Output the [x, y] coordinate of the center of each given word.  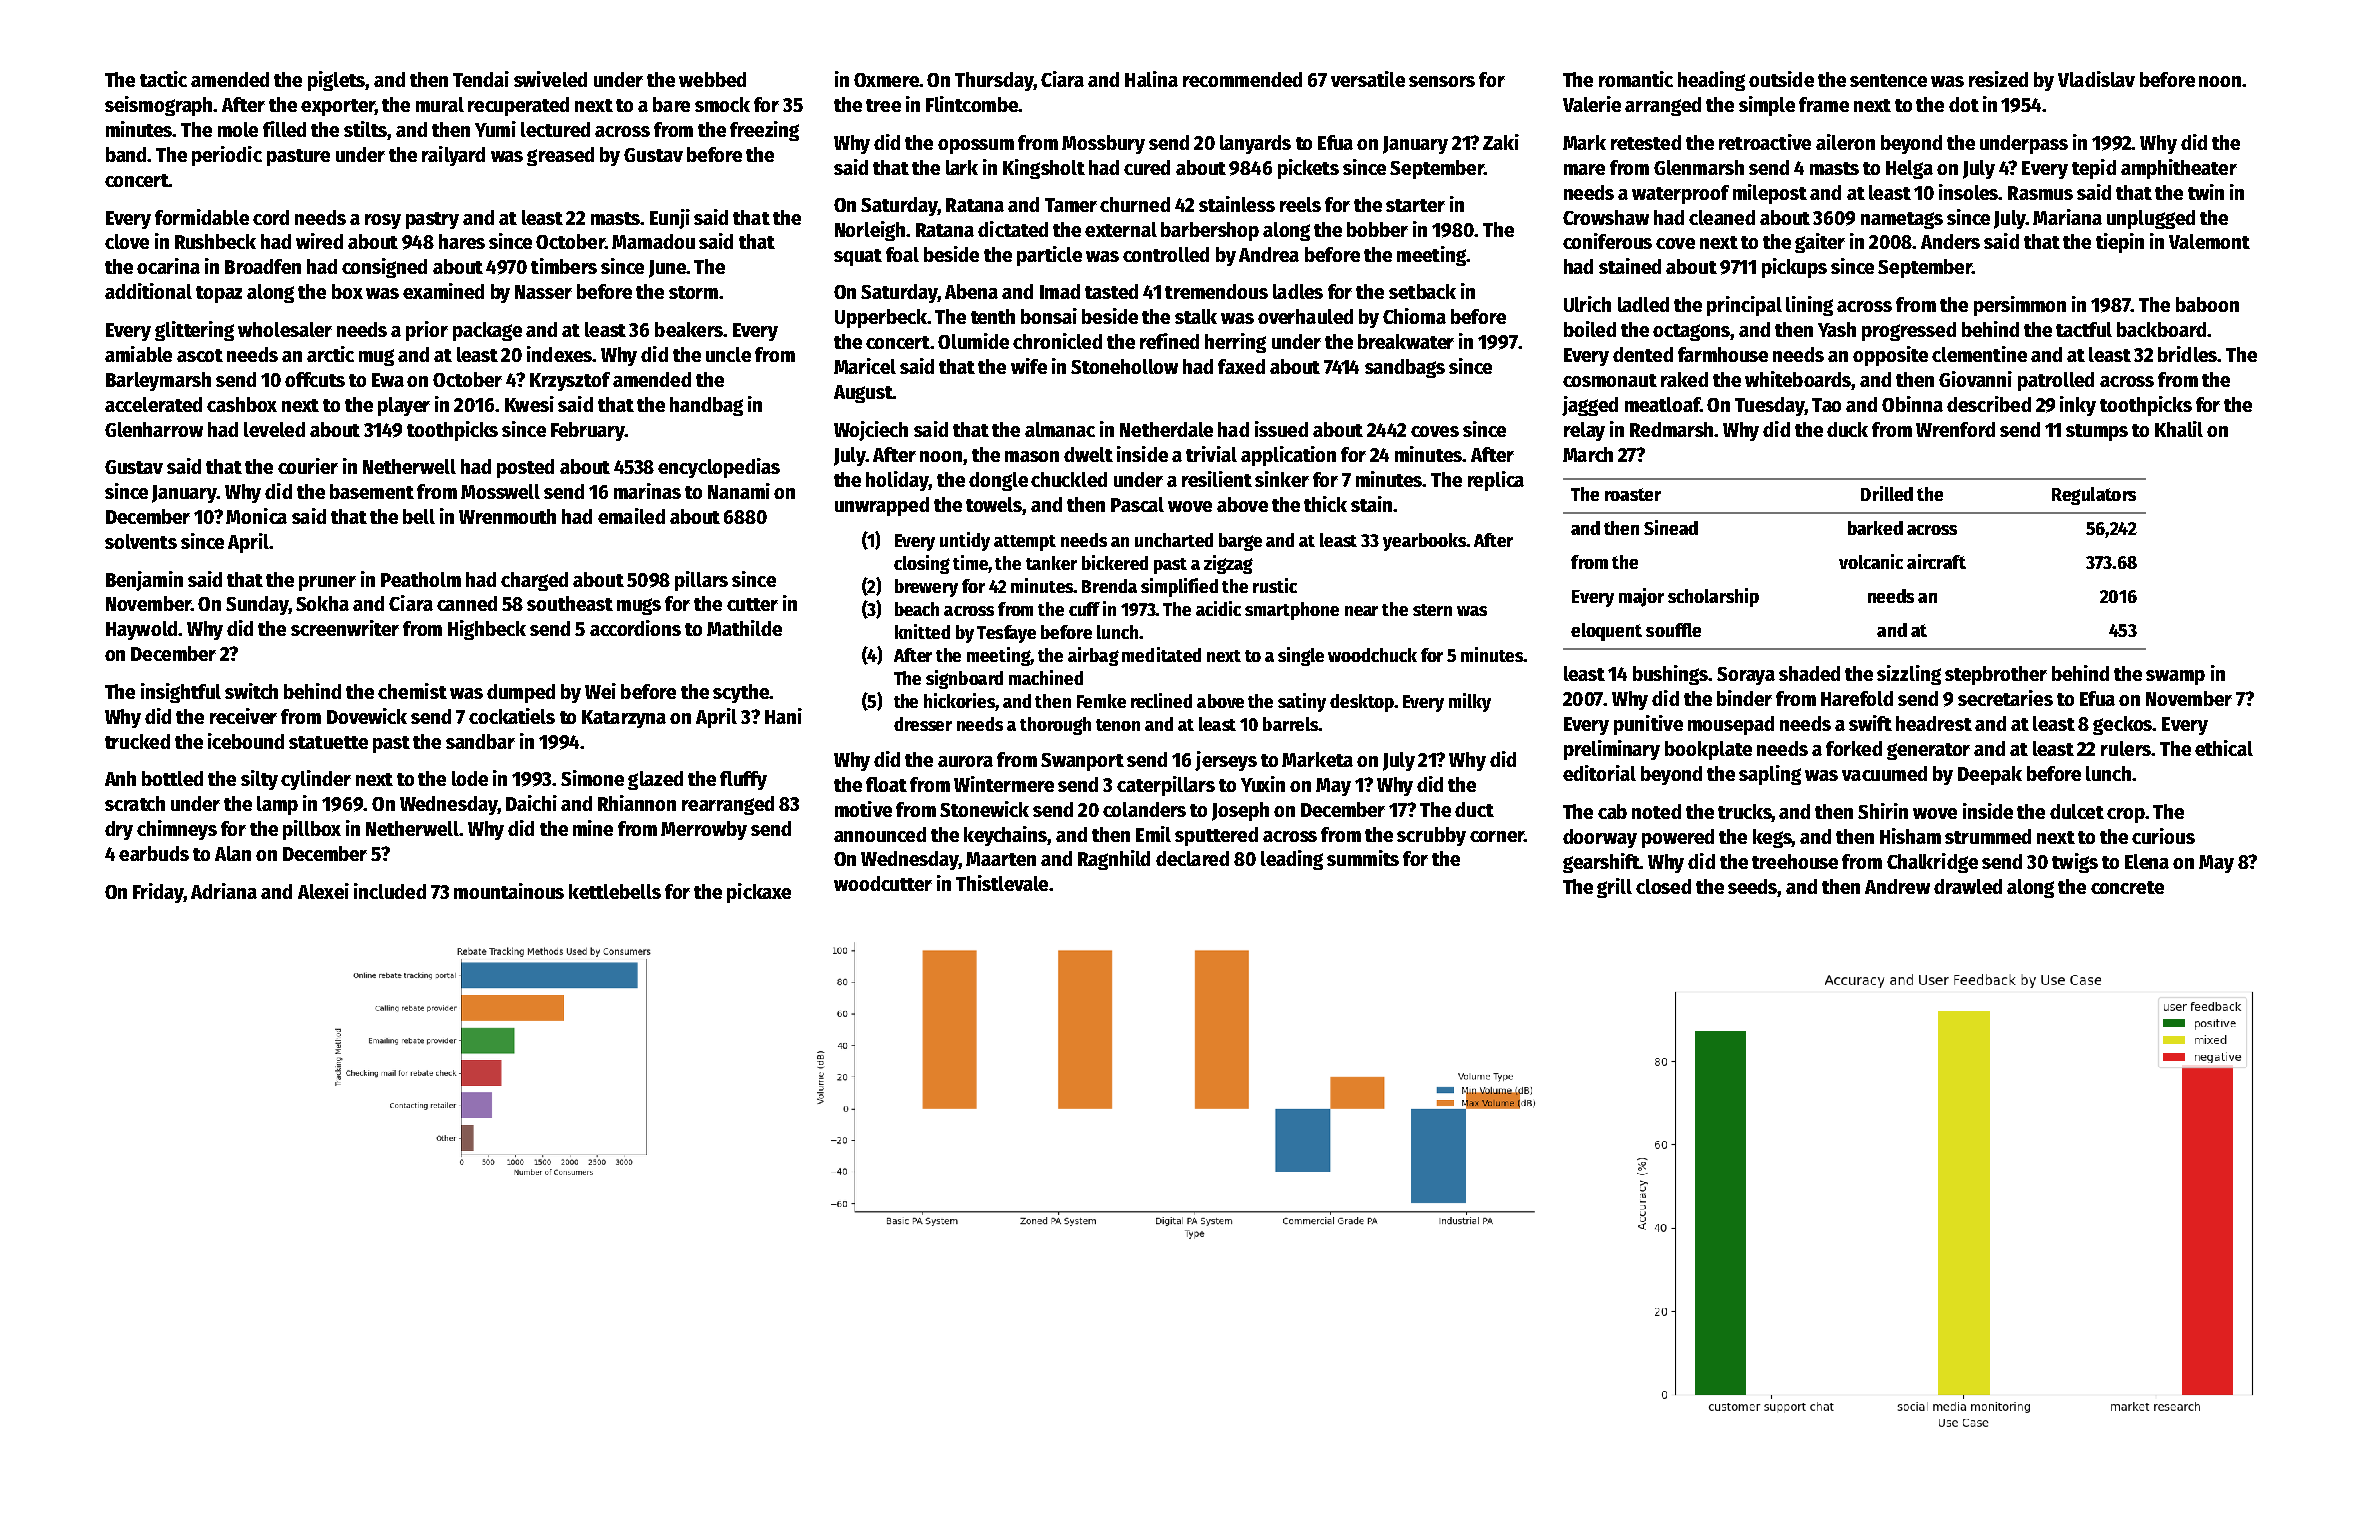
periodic [227, 156]
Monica [256, 516]
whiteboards [1798, 380]
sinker [1282, 479]
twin [2206, 192]
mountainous [509, 891]
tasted [1111, 291]
